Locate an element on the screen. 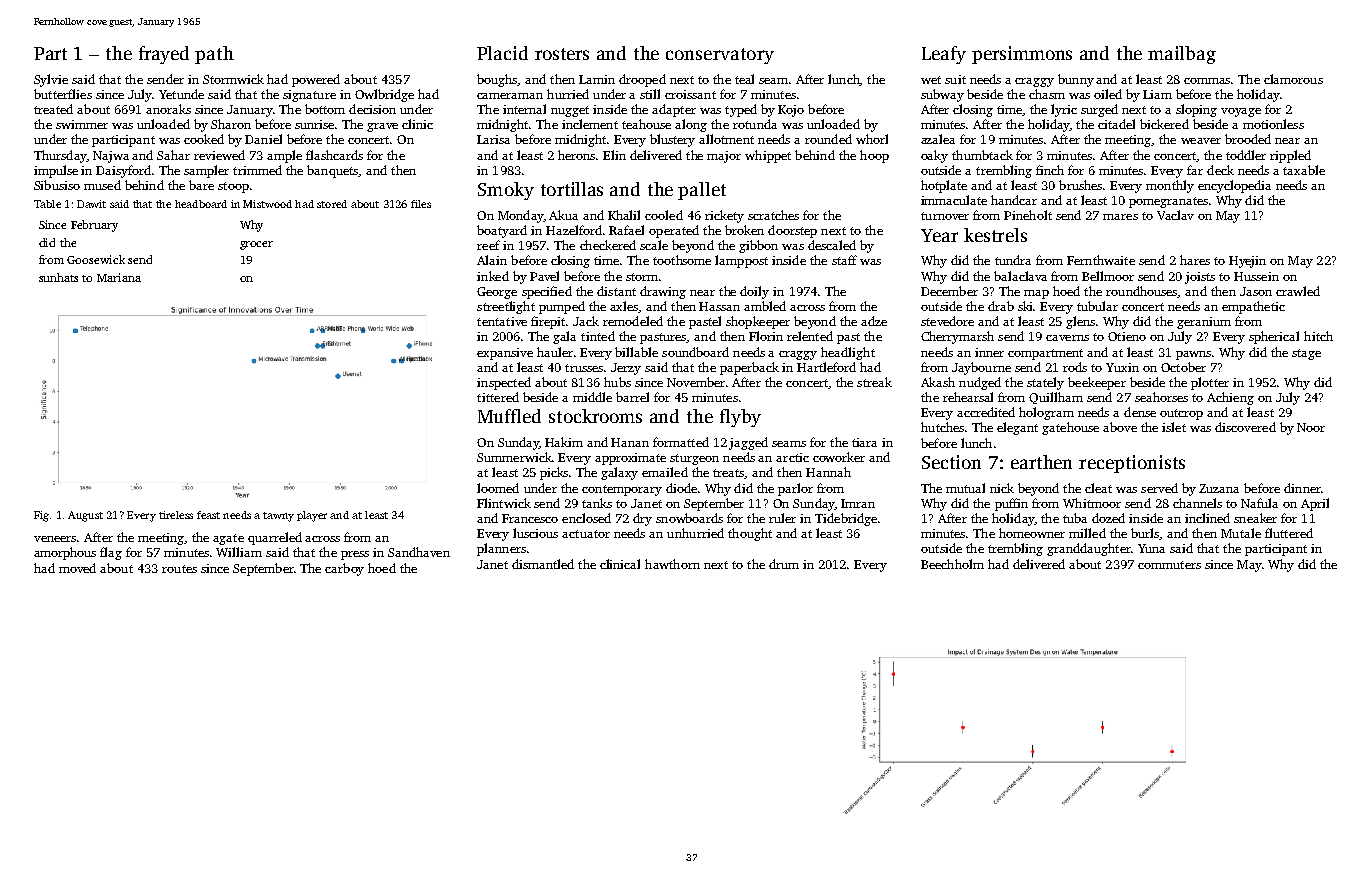 Image resolution: width=1372 pixels, height=887 pixels. commuters is located at coordinates (1169, 565).
